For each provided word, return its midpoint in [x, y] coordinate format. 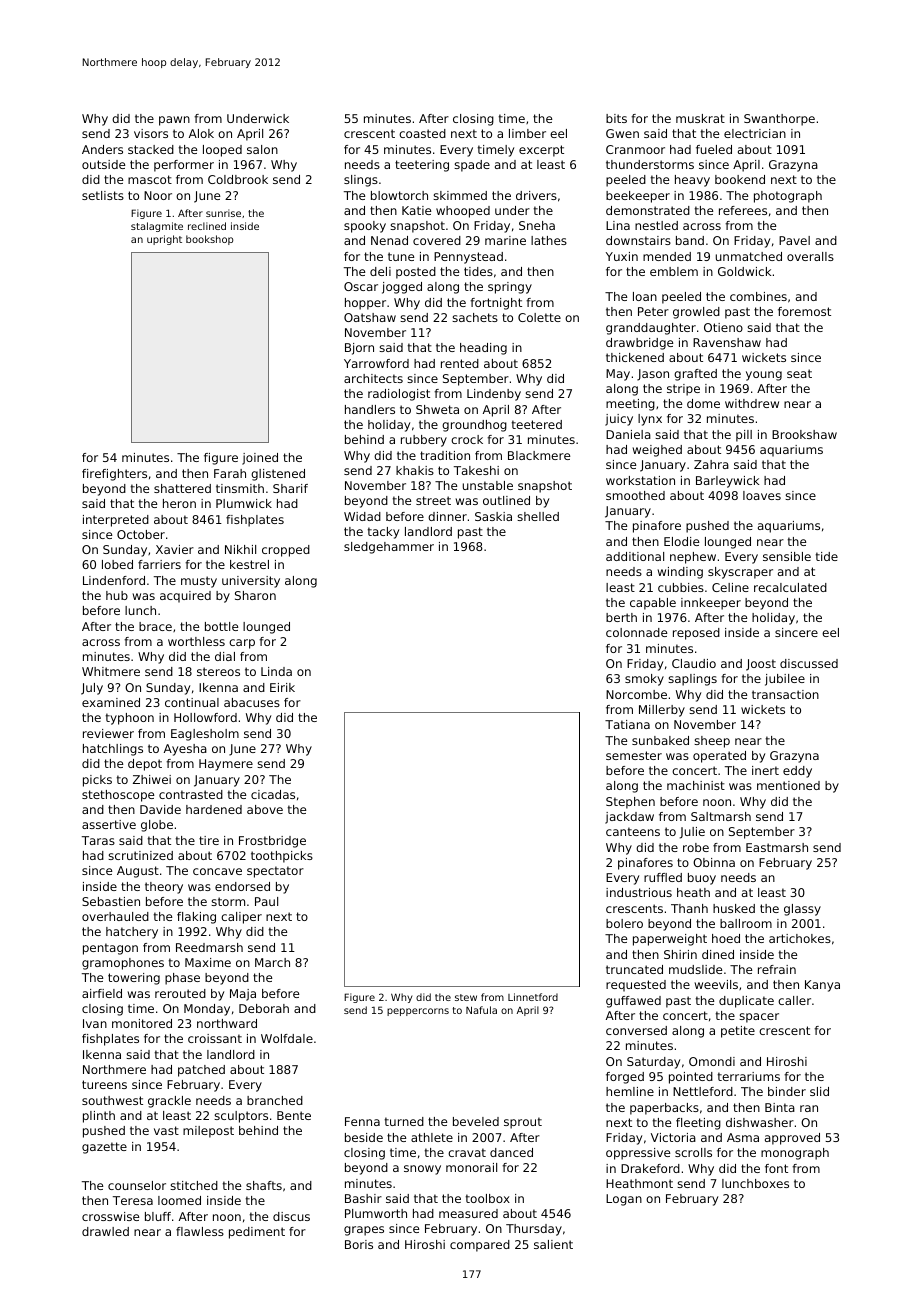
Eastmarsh [777, 847]
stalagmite [157, 227]
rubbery [424, 441]
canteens [633, 831]
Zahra [711, 464]
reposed [696, 634]
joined [260, 459]
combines [758, 296]
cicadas [273, 794]
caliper [241, 918]
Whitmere [111, 671]
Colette [539, 317]
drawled [105, 1231]
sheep [712, 742]
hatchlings [113, 750]
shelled [538, 516]
